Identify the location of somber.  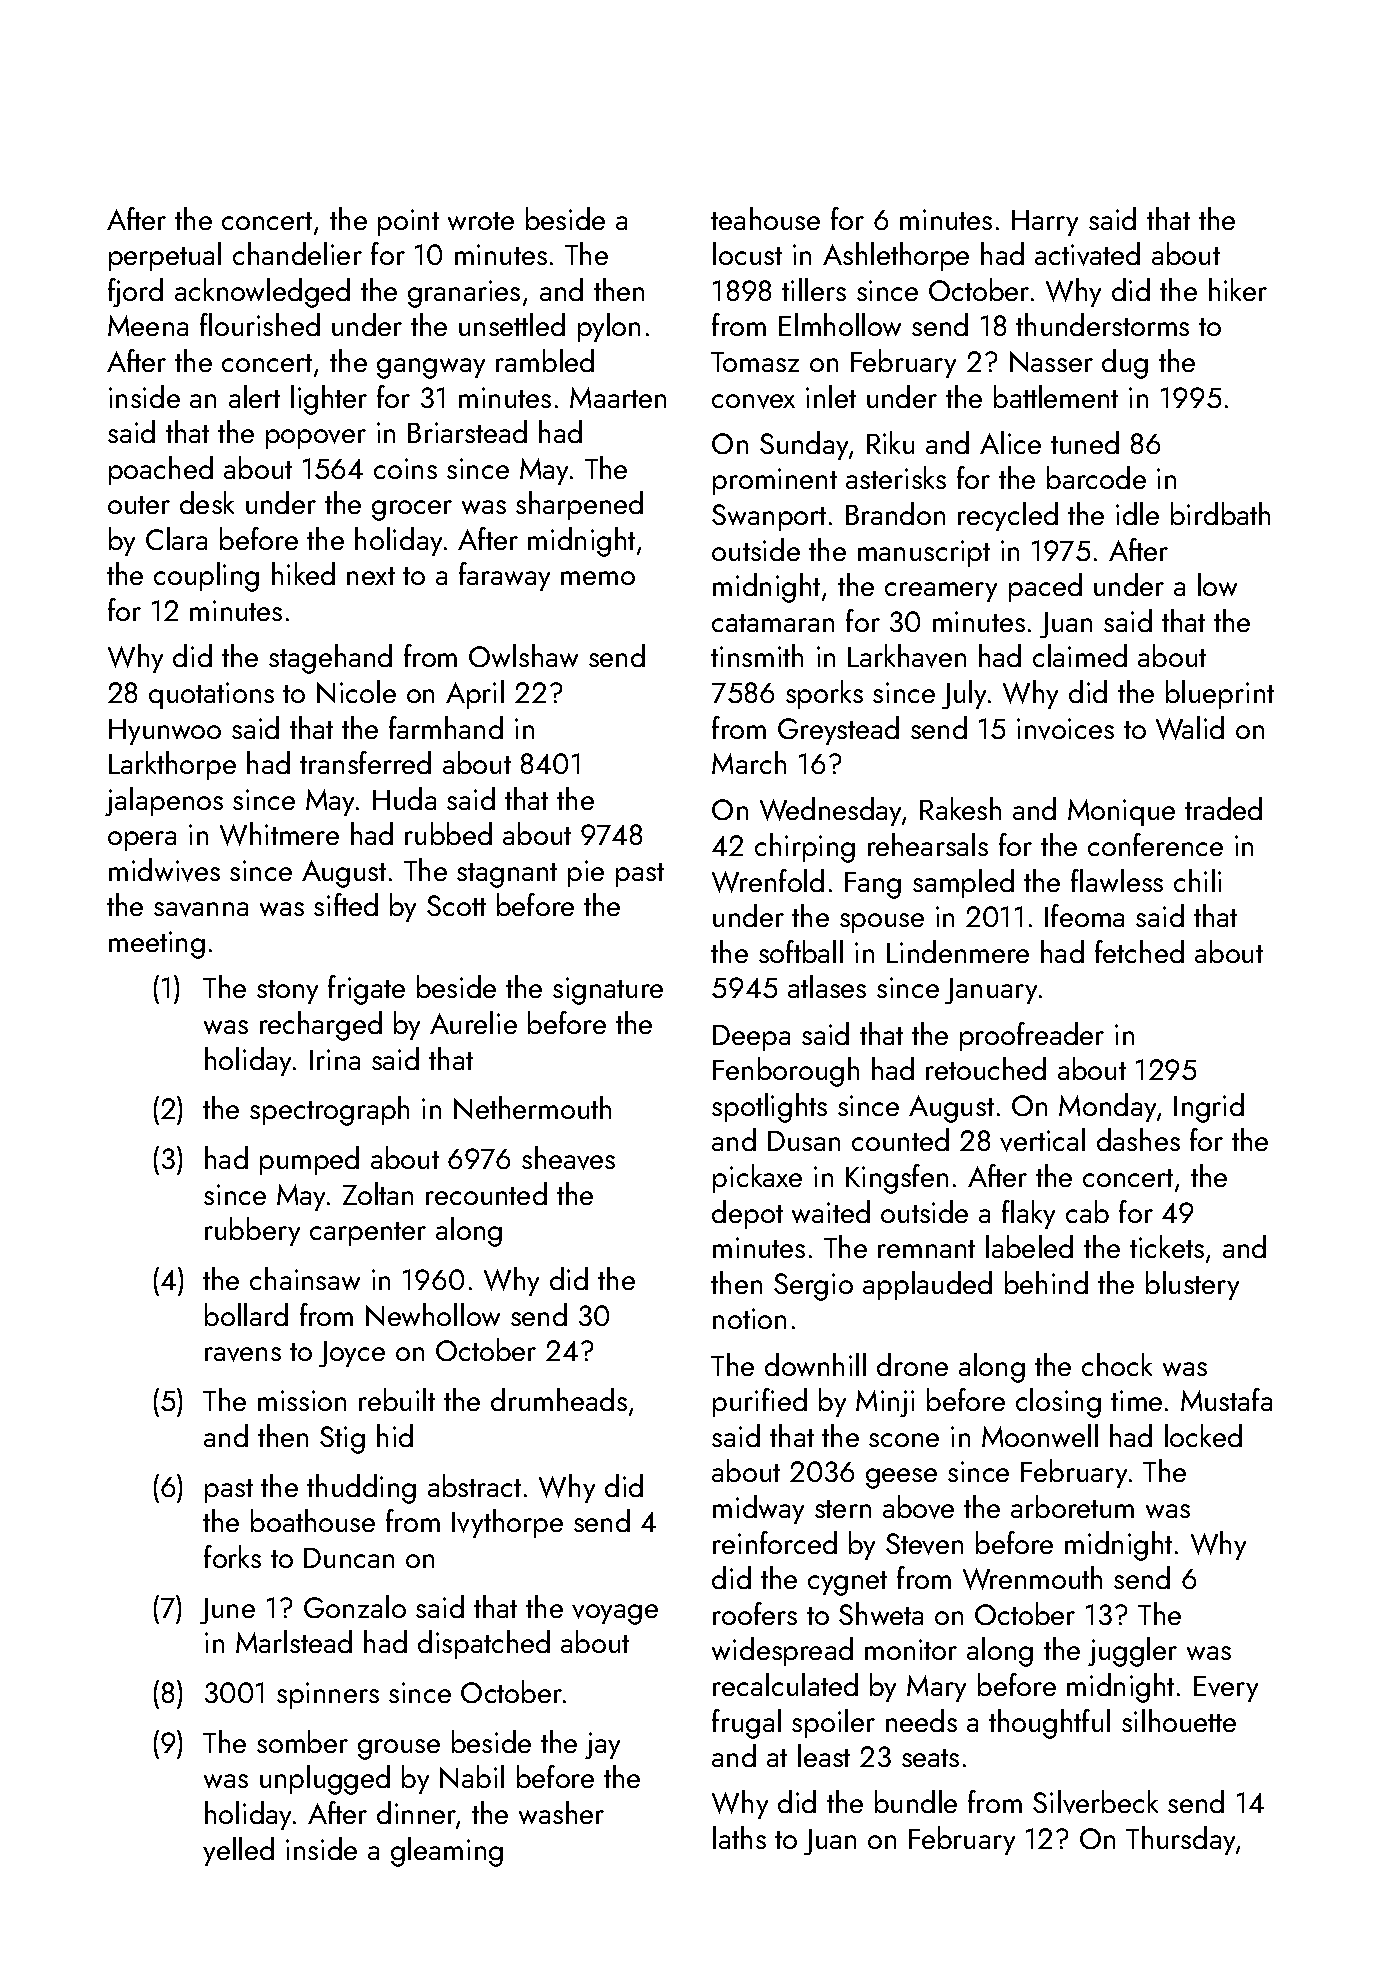
(302, 1741).
